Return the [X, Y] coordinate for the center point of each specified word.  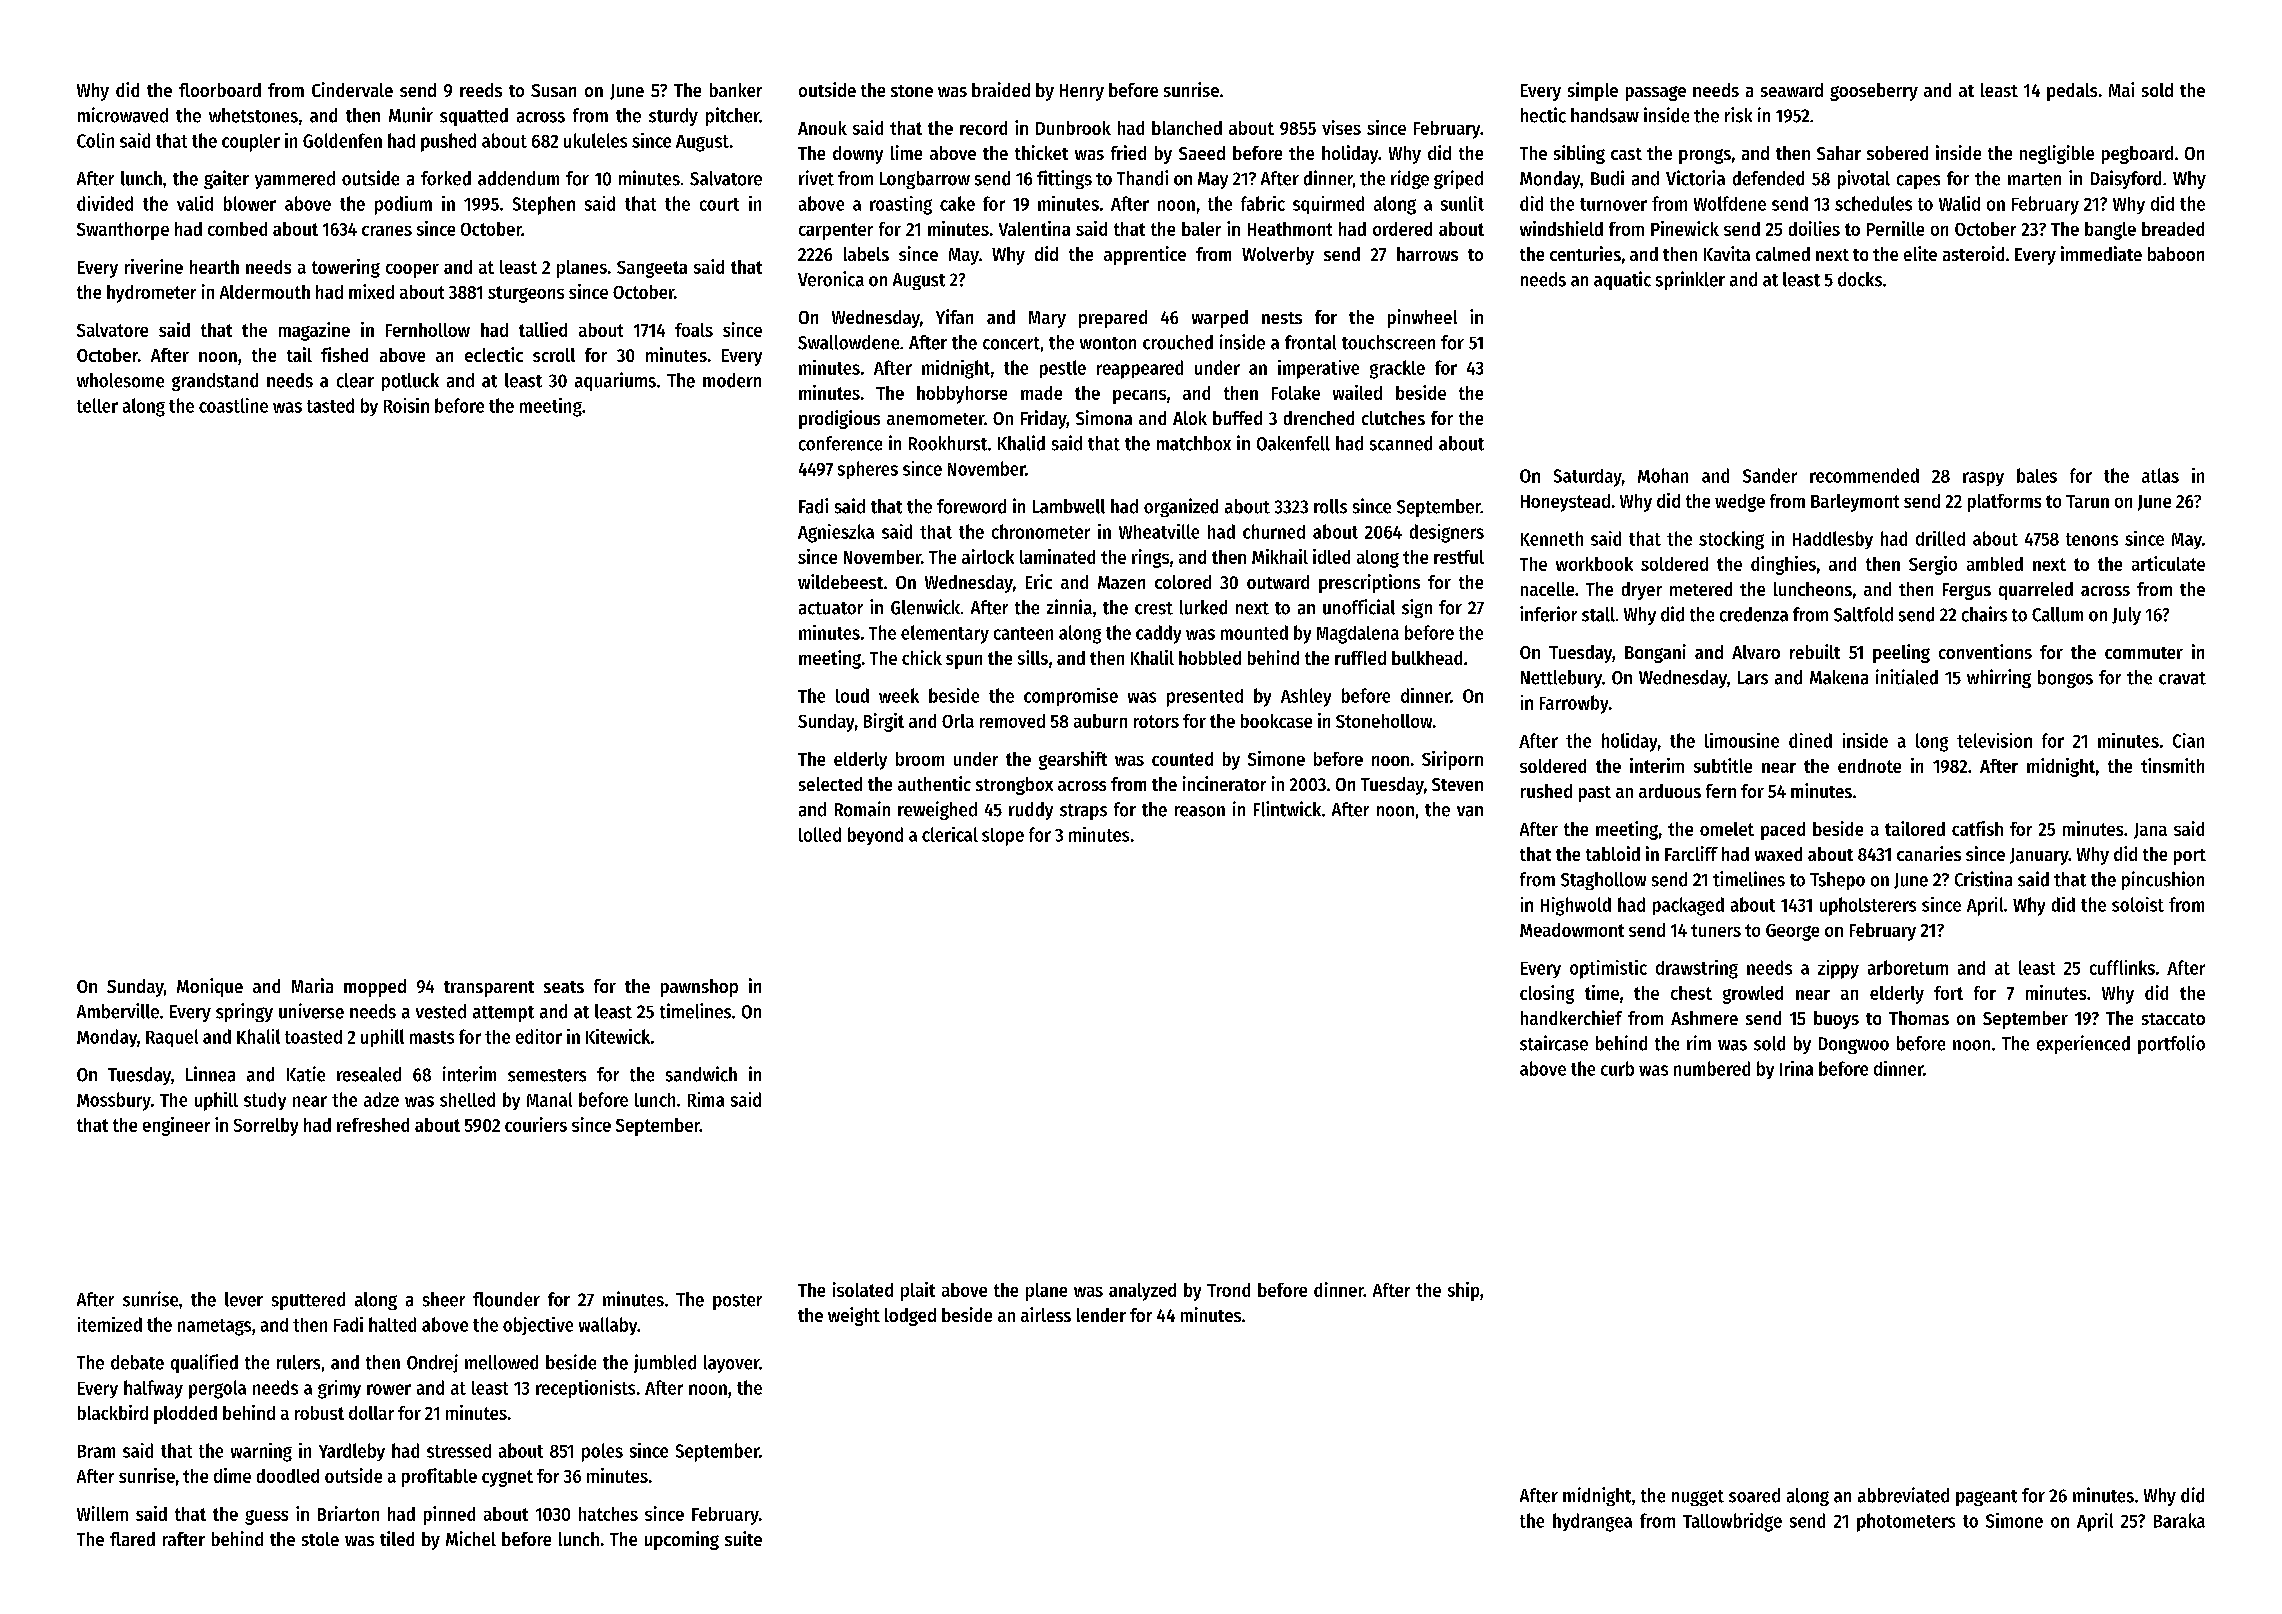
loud [852, 695]
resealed [369, 1074]
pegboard [2137, 155]
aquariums [615, 381]
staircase [1554, 1043]
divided [105, 203]
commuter [2144, 653]
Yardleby [352, 1452]
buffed [1237, 418]
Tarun [2087, 501]
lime [906, 152]
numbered [1712, 1068]
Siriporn [1452, 760]
